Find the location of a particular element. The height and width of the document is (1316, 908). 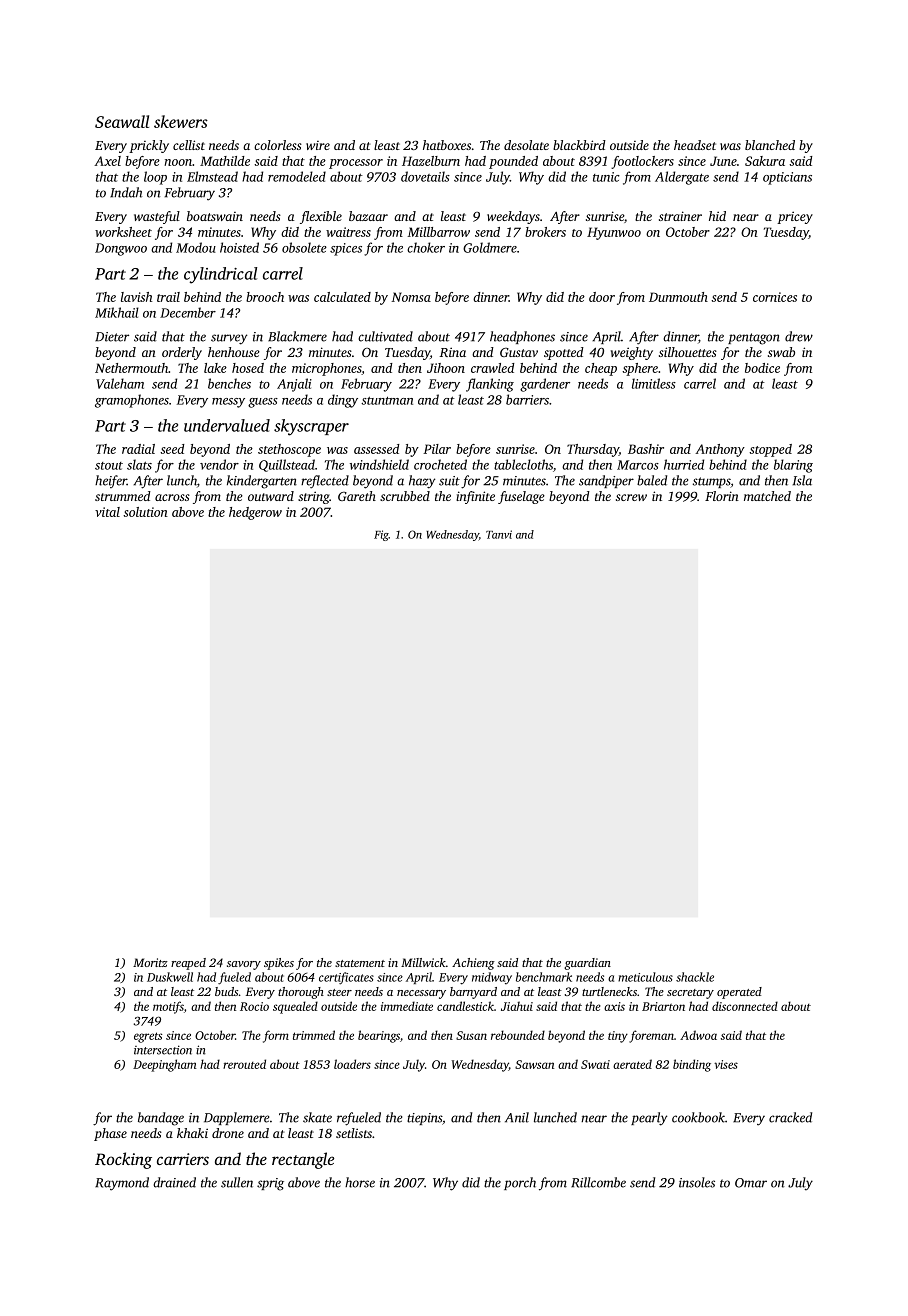

horse is located at coordinates (360, 1182).
